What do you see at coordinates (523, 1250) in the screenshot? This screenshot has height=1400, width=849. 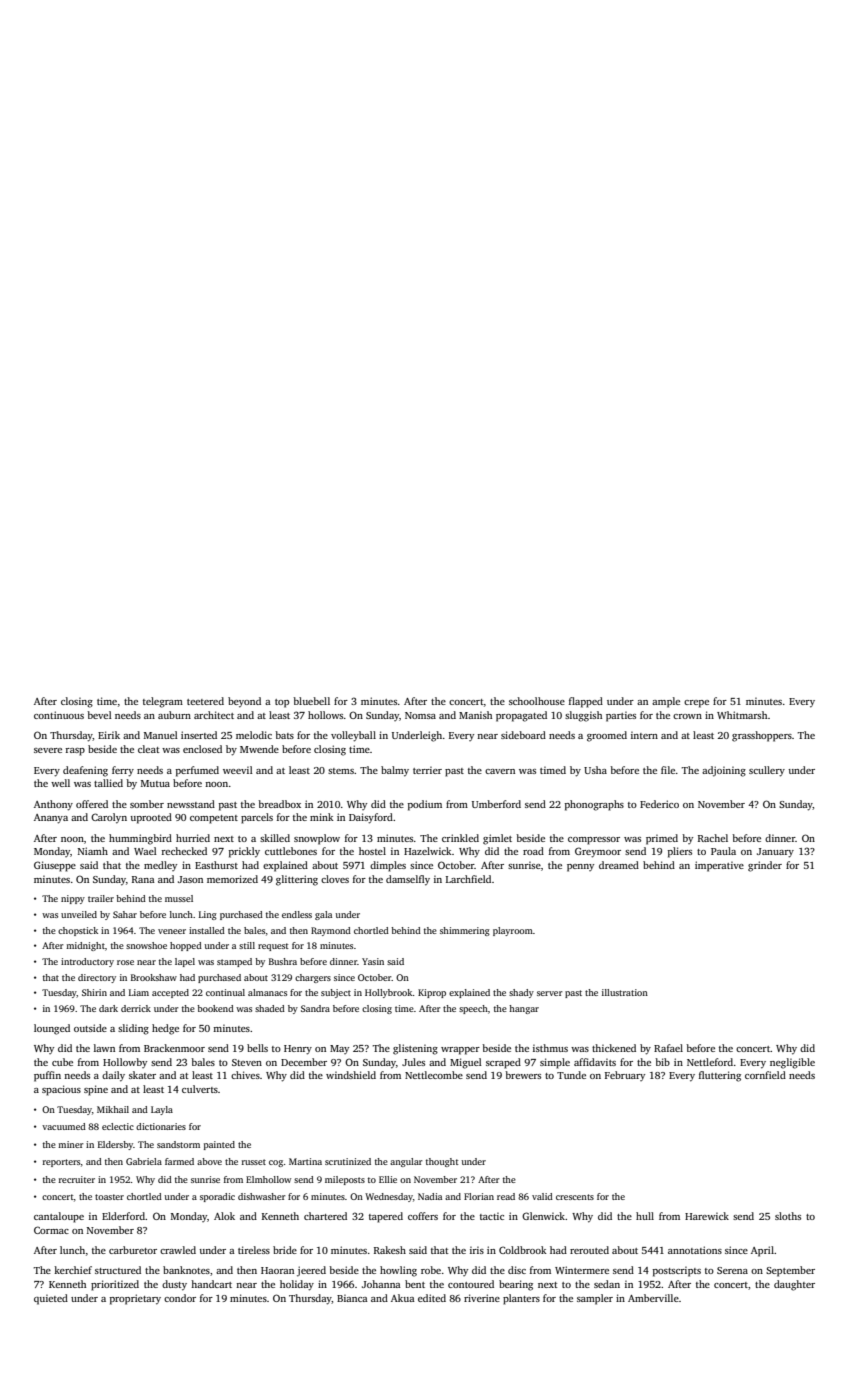 I see `Coldbrook` at bounding box center [523, 1250].
